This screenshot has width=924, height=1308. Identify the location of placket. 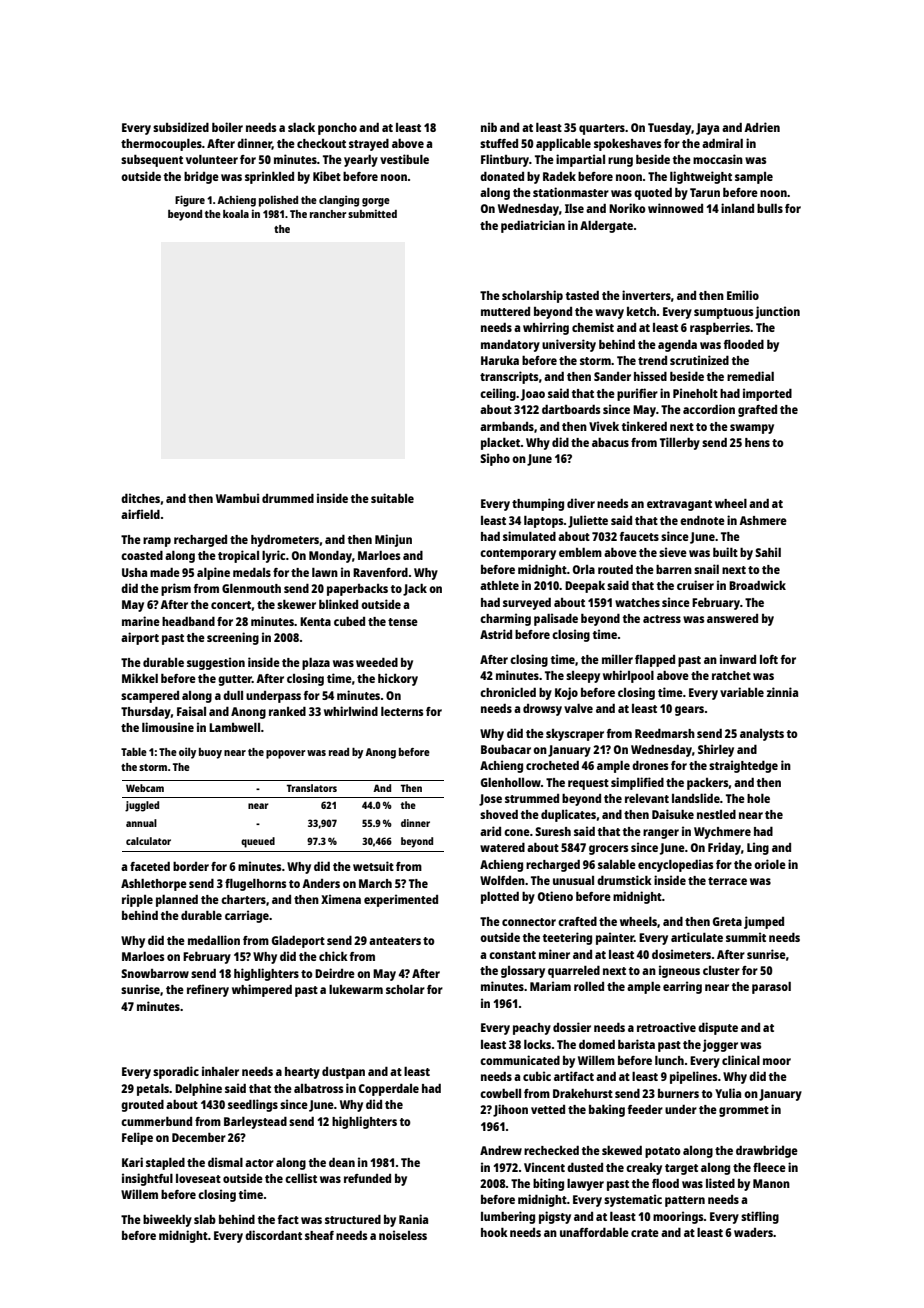
(500, 444).
